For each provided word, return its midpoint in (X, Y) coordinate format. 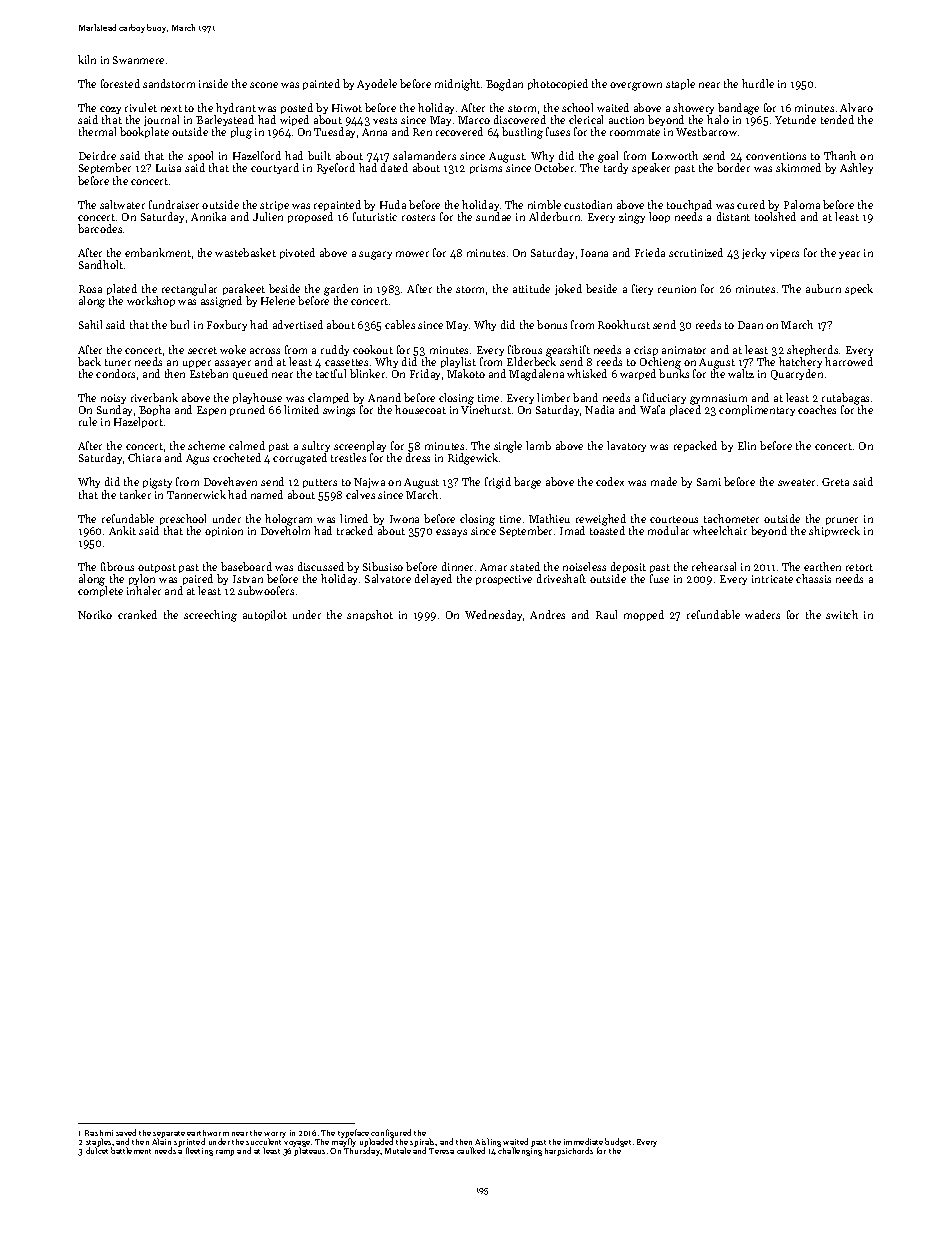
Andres (547, 614)
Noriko (95, 614)
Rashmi (99, 1133)
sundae (493, 216)
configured (391, 1133)
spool (201, 157)
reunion (677, 289)
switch (842, 614)
